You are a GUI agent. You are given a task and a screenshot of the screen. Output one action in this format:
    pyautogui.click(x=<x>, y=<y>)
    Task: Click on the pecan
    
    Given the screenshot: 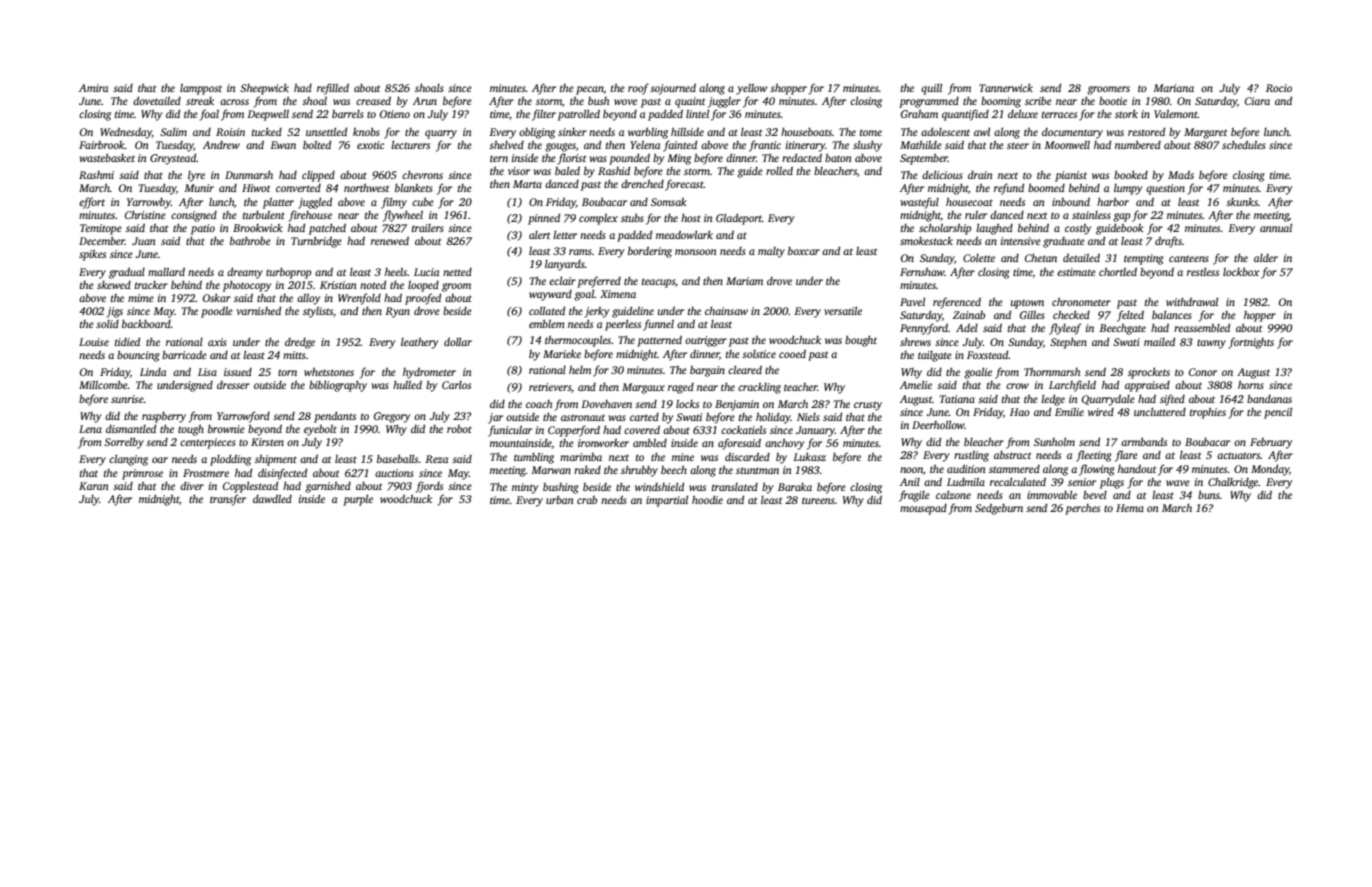 What is the action you would take?
    pyautogui.click(x=590, y=90)
